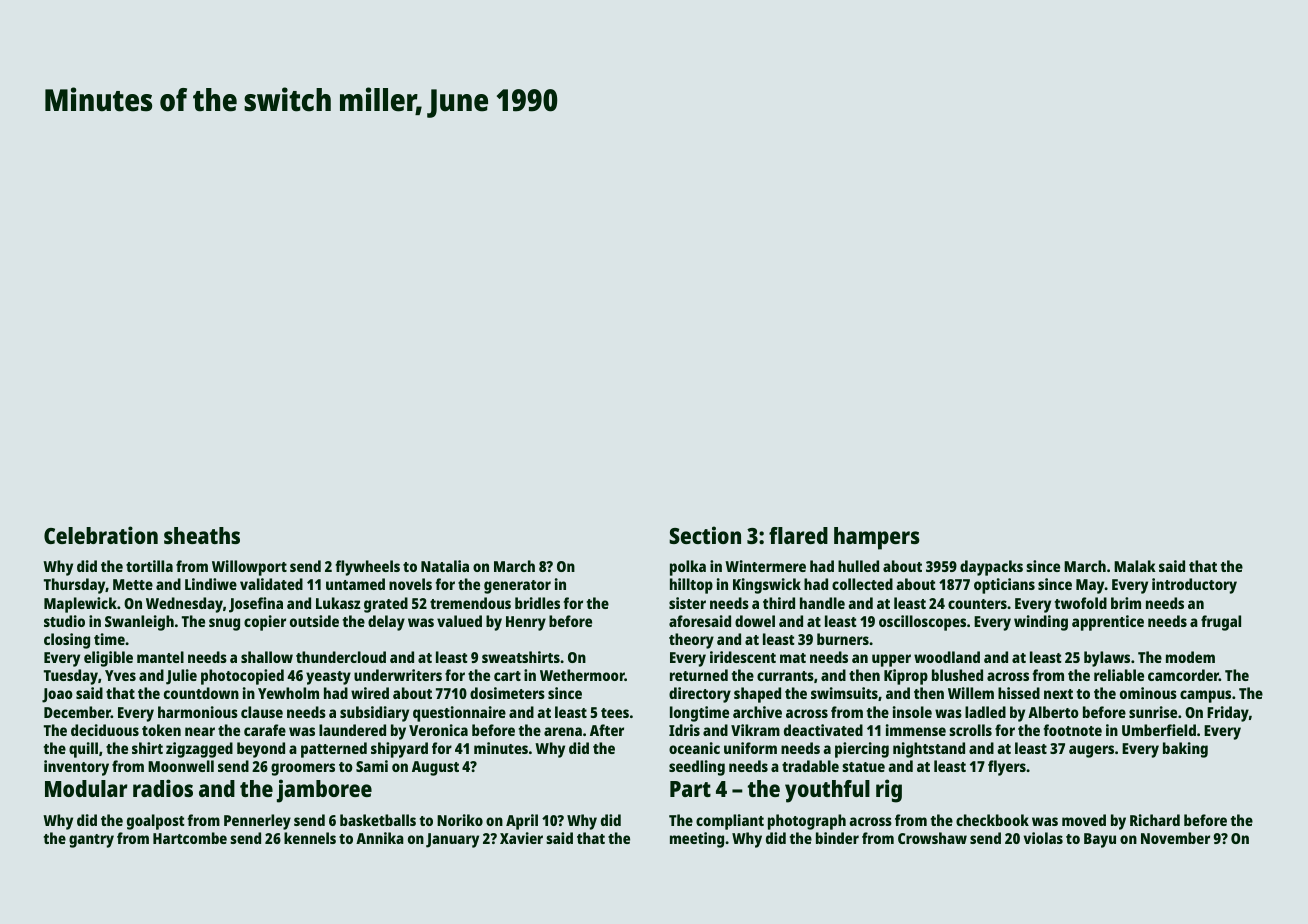 This page has width=1308, height=924. Describe the element at coordinates (83, 750) in the page. I see `quill` at that location.
